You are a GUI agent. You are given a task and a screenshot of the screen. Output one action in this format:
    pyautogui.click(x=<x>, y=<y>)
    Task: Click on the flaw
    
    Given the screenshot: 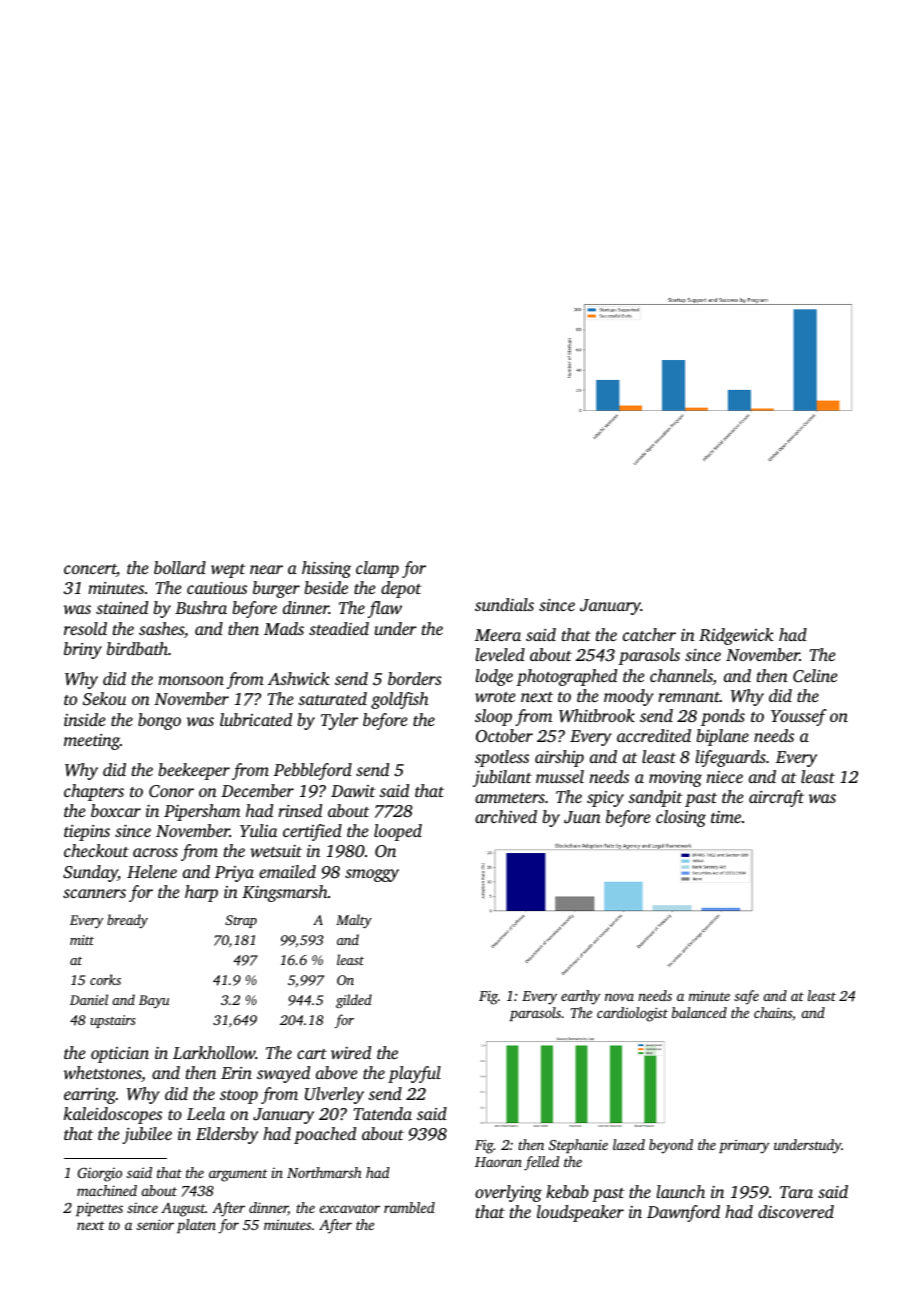 What is the action you would take?
    pyautogui.click(x=385, y=609)
